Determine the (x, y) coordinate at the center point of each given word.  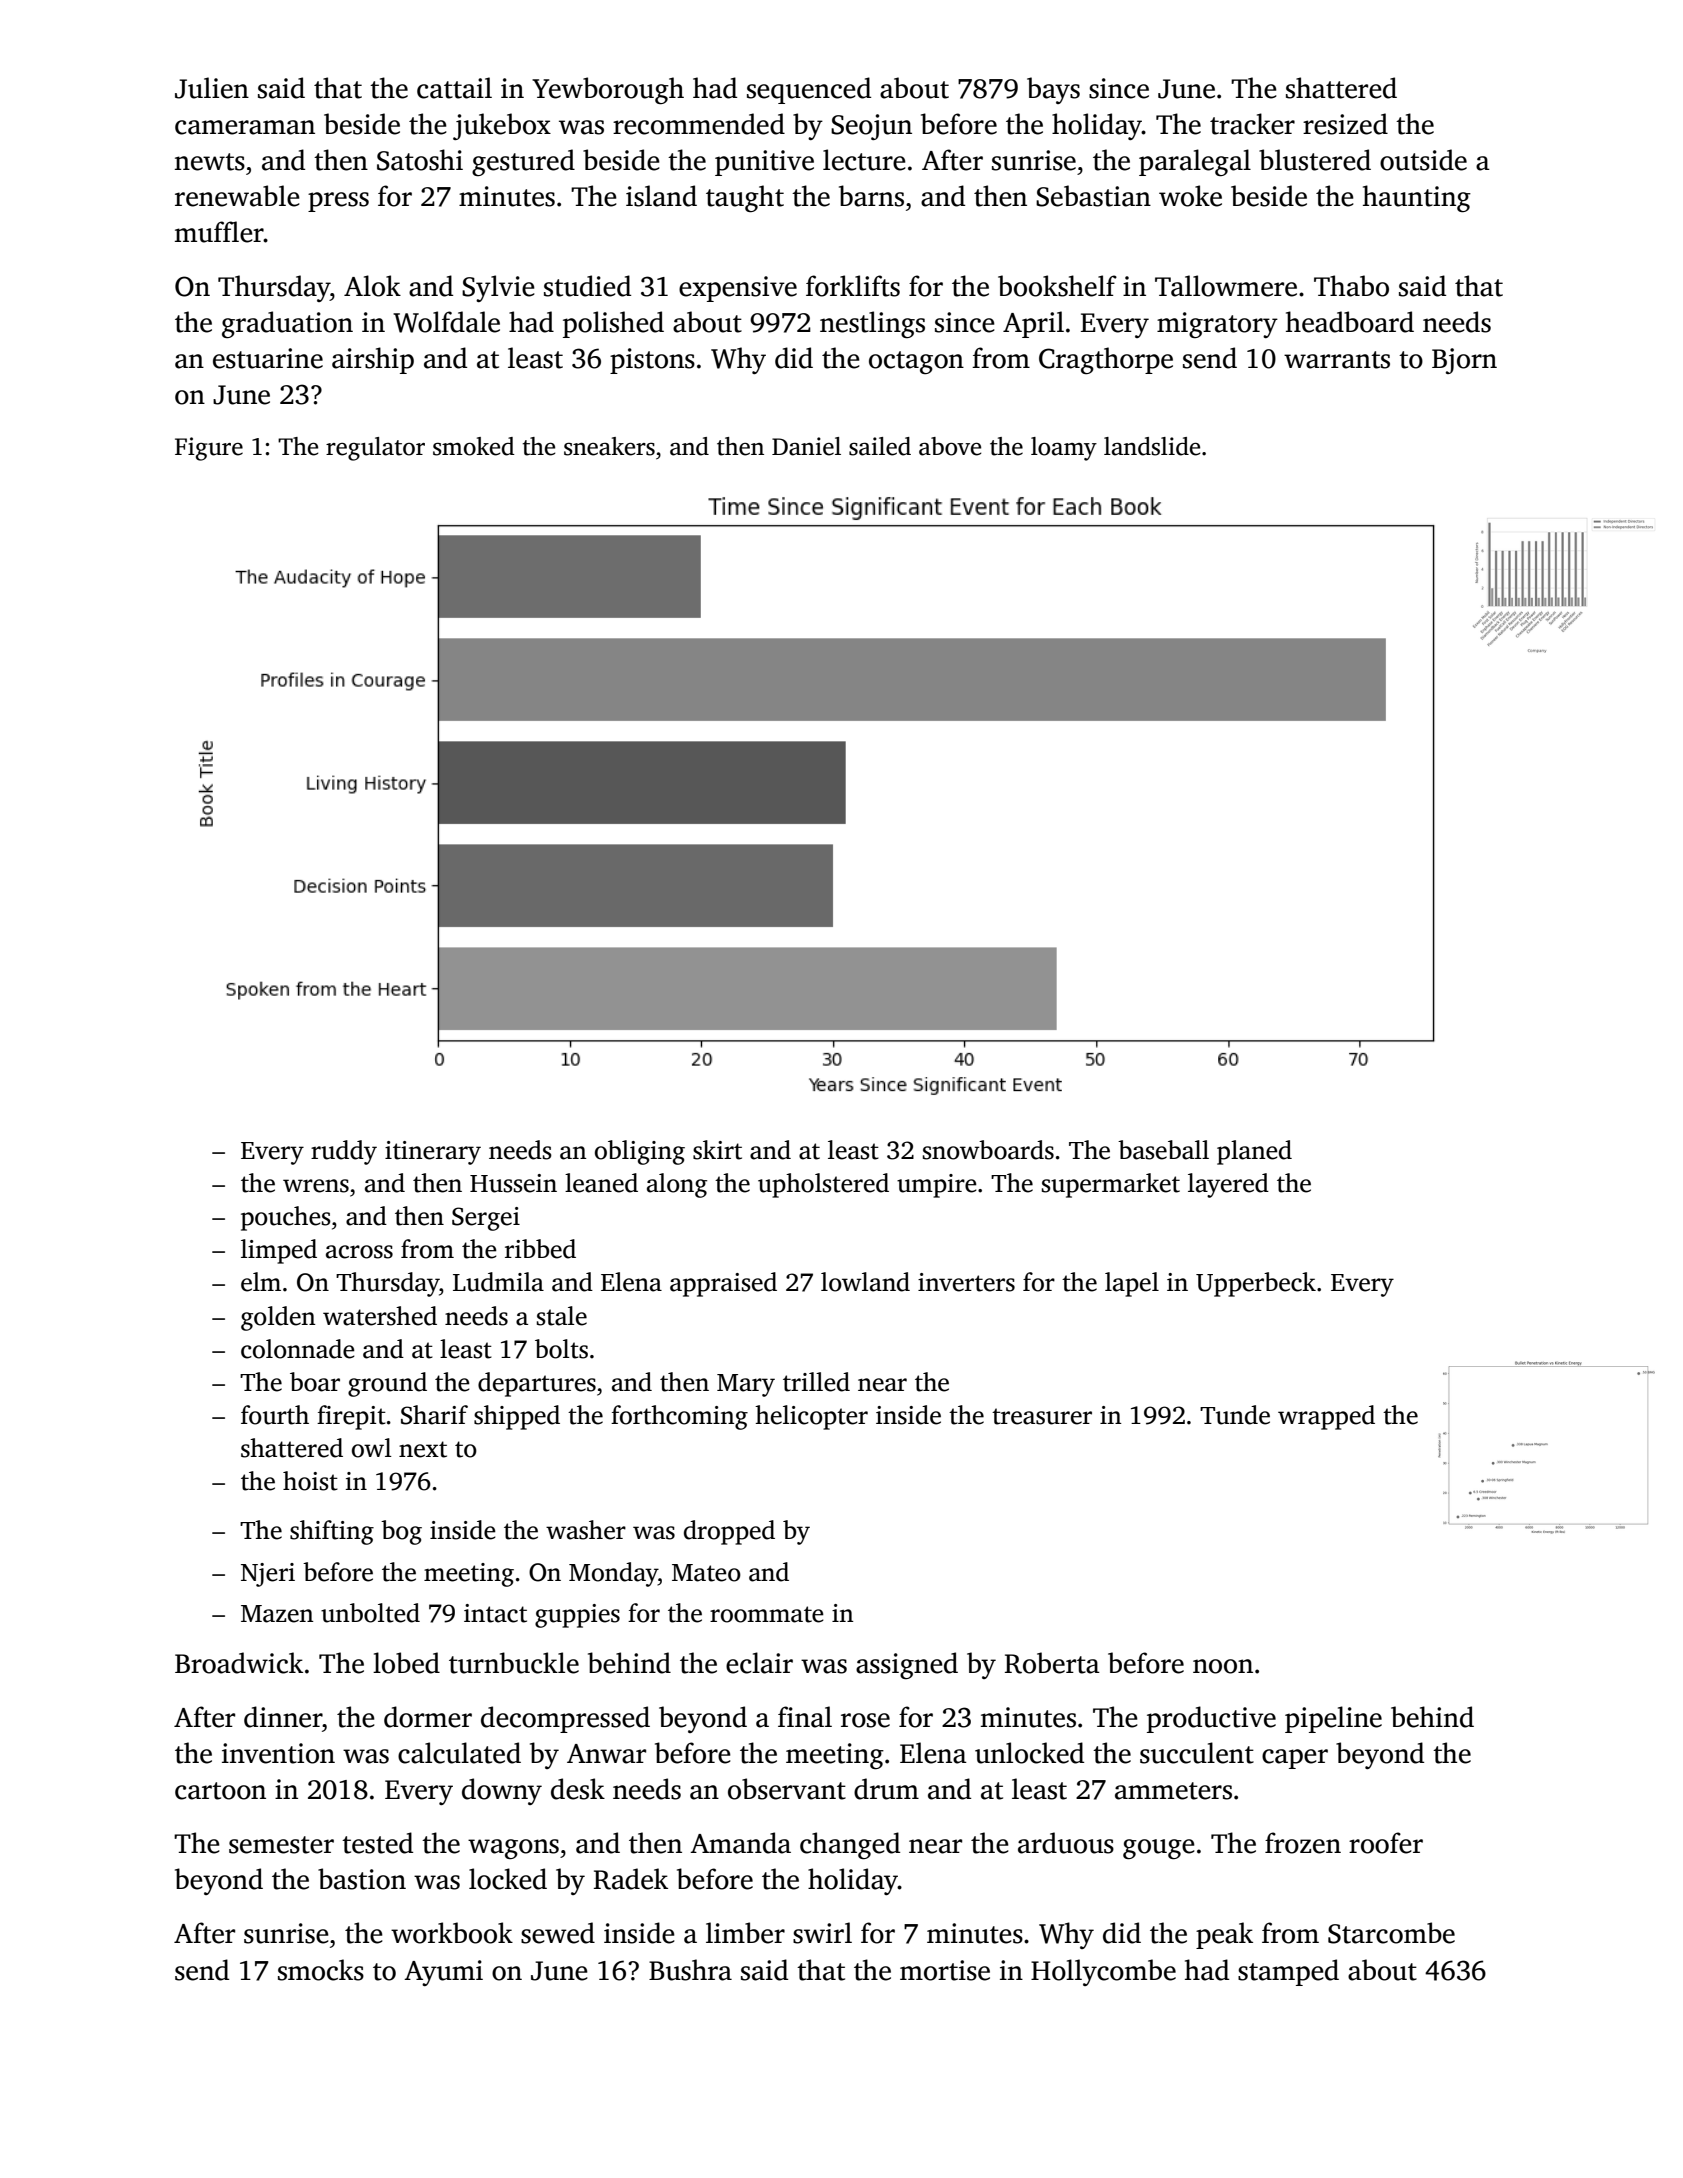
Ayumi (443, 1973)
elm (261, 1282)
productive (1211, 1719)
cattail (454, 88)
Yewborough (608, 90)
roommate (767, 1614)
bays (1053, 90)
